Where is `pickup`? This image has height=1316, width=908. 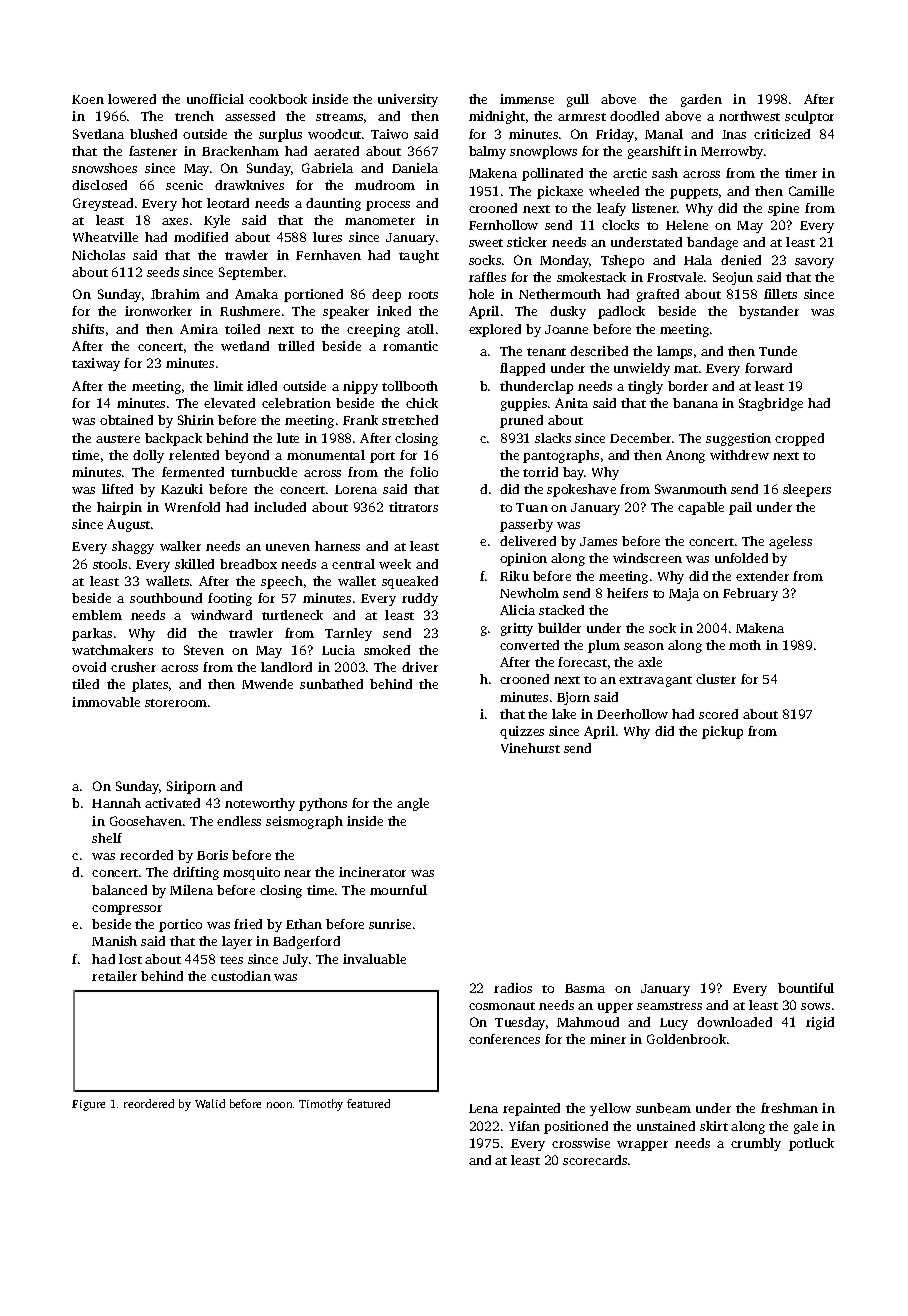
pickup is located at coordinates (722, 732).
